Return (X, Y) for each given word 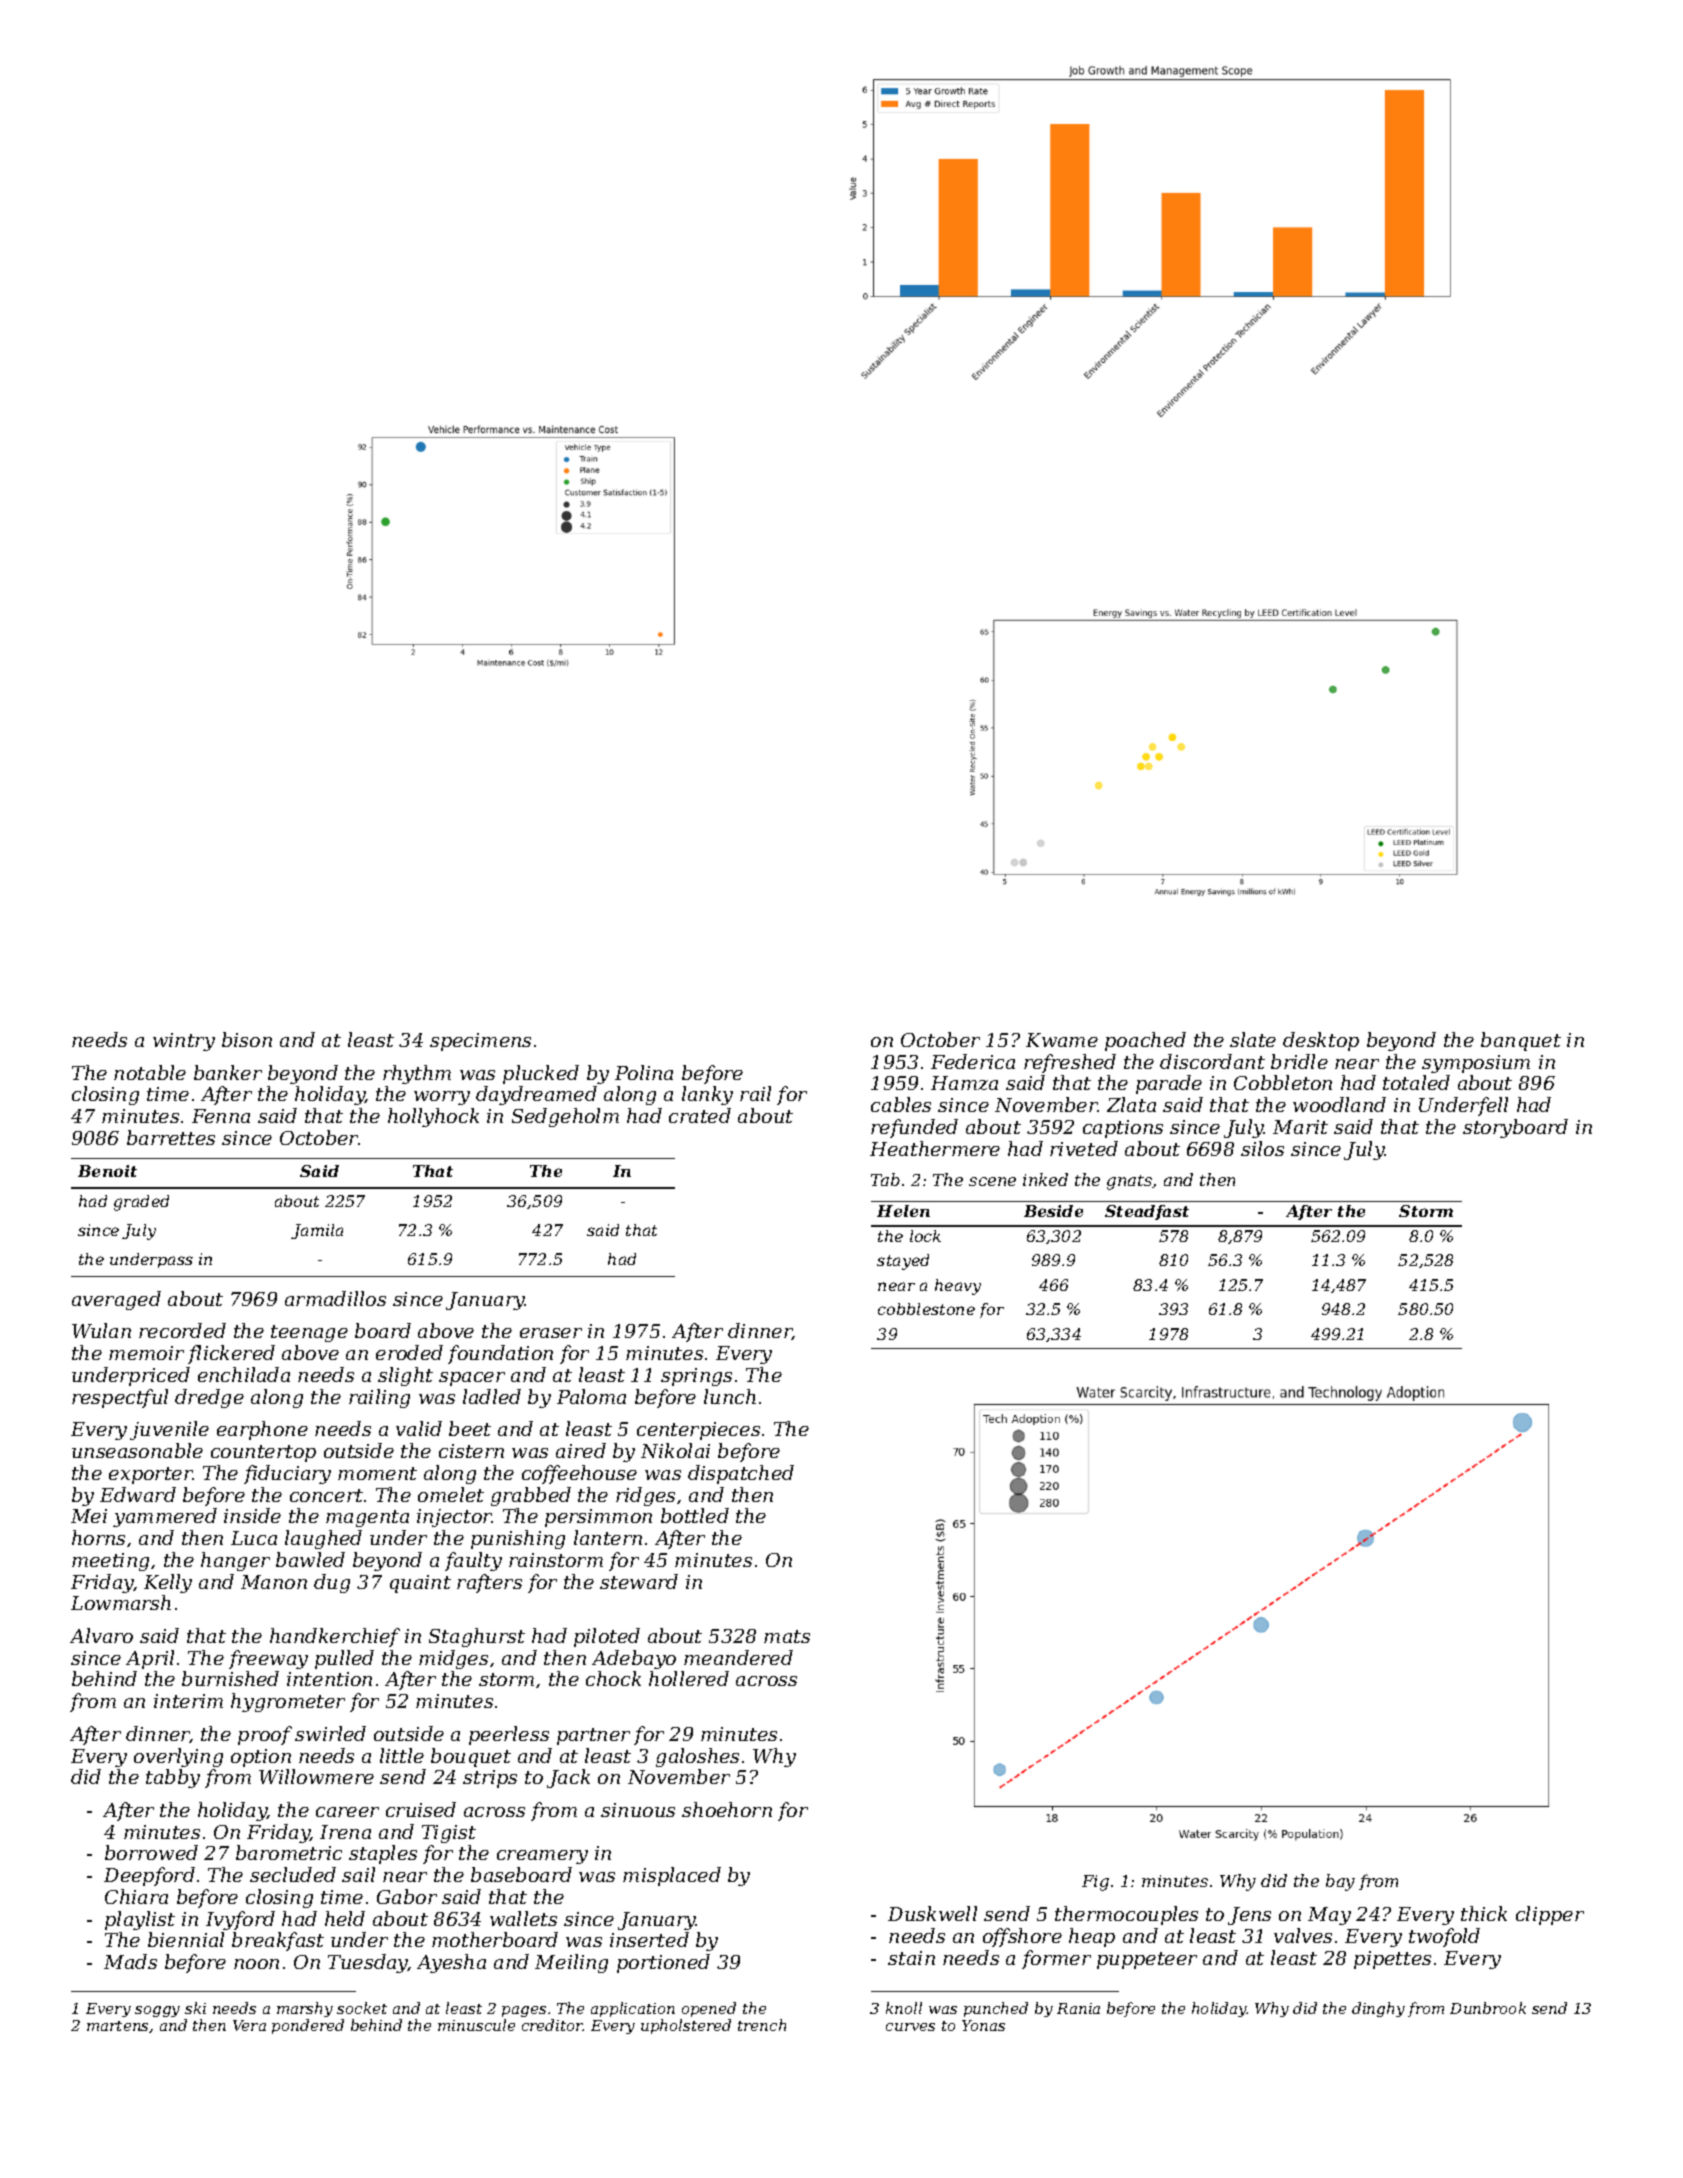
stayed (903, 1262)
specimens (480, 1042)
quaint (420, 1584)
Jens (1249, 1916)
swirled (330, 1733)
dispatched (741, 1474)
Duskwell (932, 1913)
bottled (695, 1515)
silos (1262, 1148)
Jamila (317, 1231)
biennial (186, 1939)
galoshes (697, 1757)
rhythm (417, 1074)
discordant (1212, 1061)
